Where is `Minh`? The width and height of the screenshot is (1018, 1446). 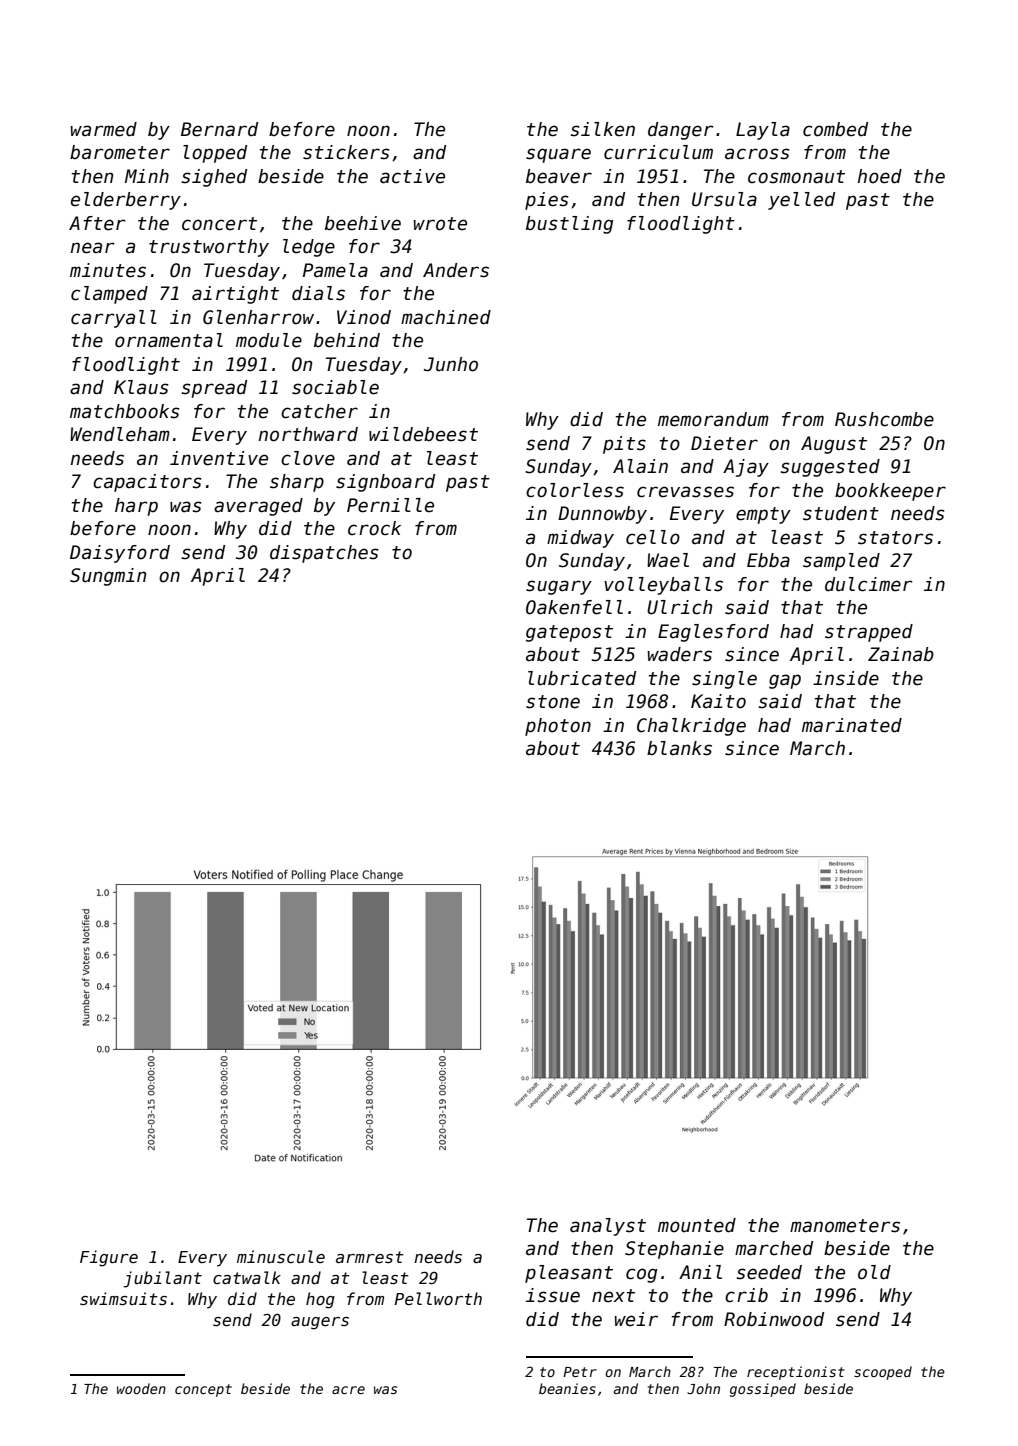 Minh is located at coordinates (147, 176).
